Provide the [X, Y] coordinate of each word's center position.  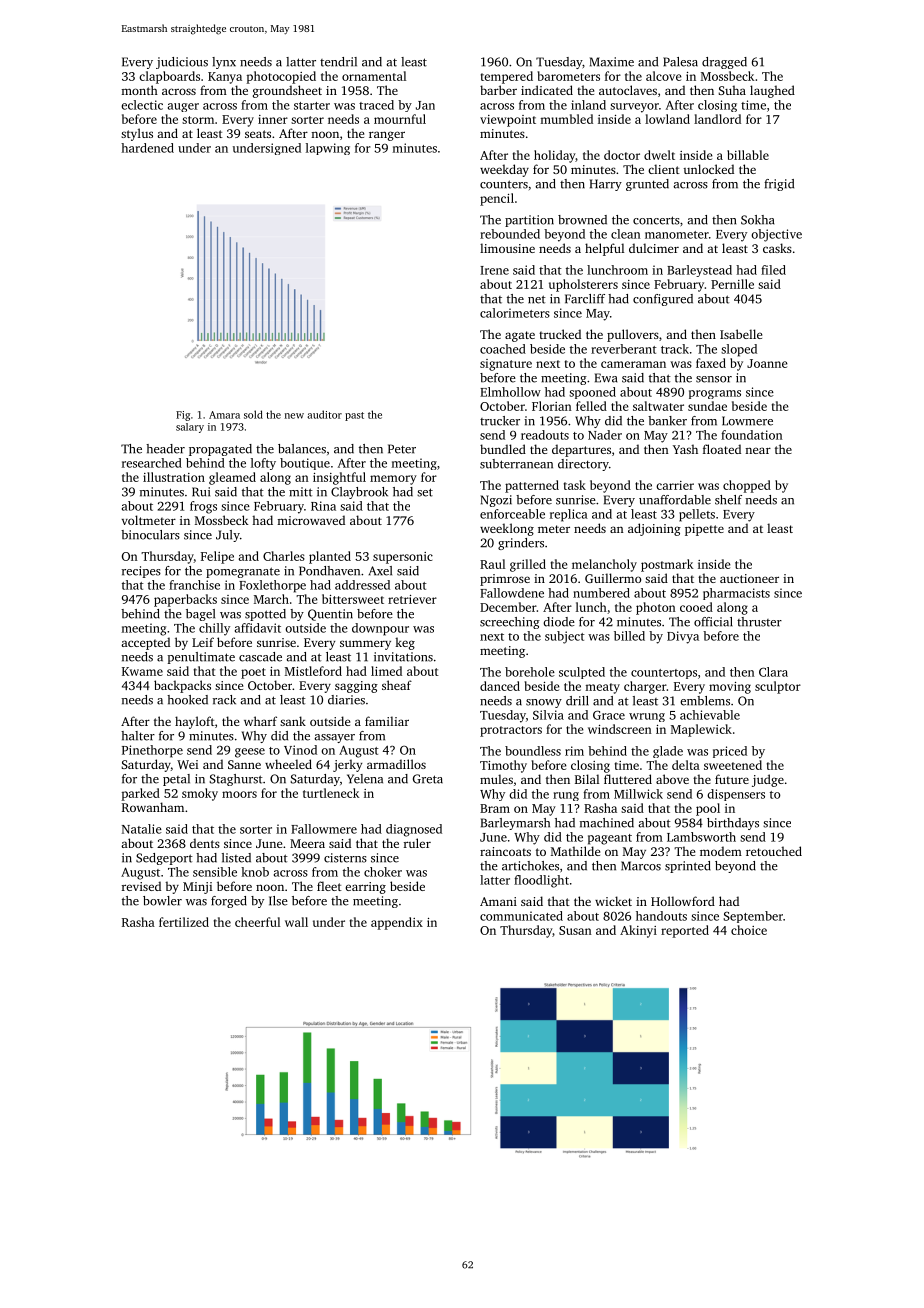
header [165, 449]
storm [198, 120]
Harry [606, 185]
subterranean [516, 464]
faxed [711, 363]
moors [239, 794]
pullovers [633, 335]
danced [500, 686]
